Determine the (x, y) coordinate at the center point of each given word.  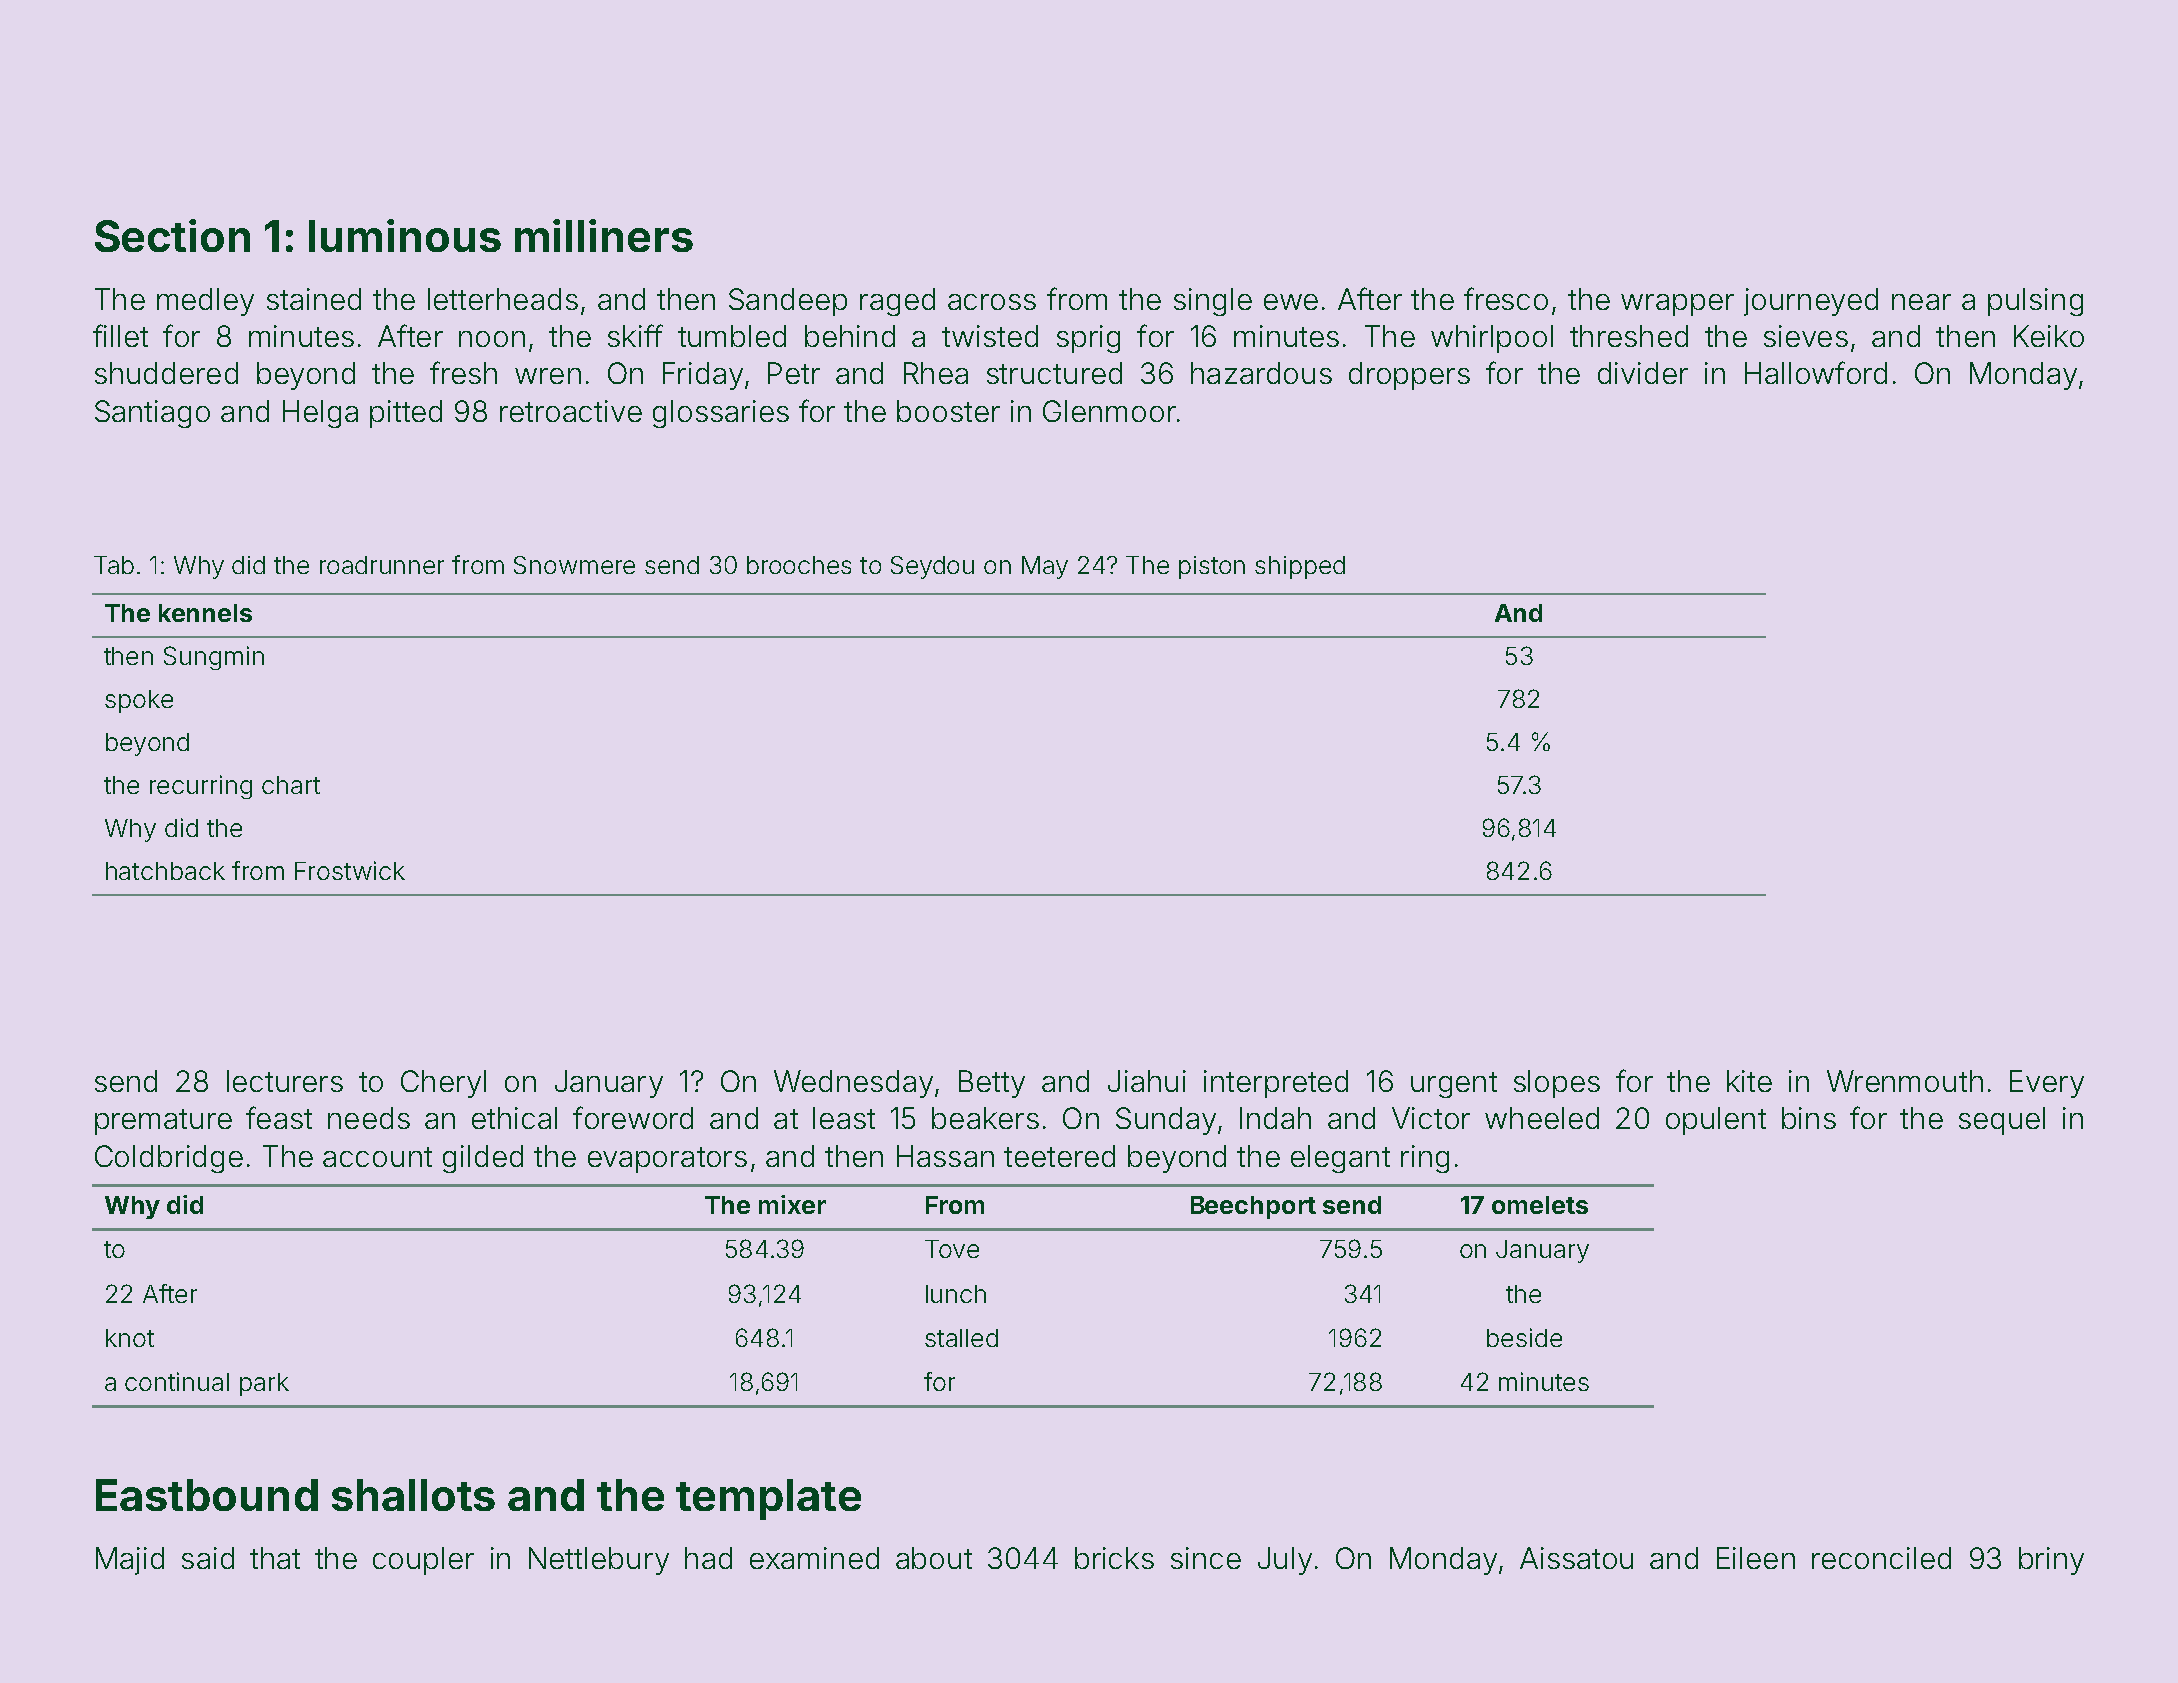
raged (897, 302)
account (377, 1157)
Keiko (2049, 336)
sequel (2002, 1121)
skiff (635, 335)
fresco (1506, 298)
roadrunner (382, 565)
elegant (1340, 1159)
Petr (794, 373)
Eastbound (207, 1495)
